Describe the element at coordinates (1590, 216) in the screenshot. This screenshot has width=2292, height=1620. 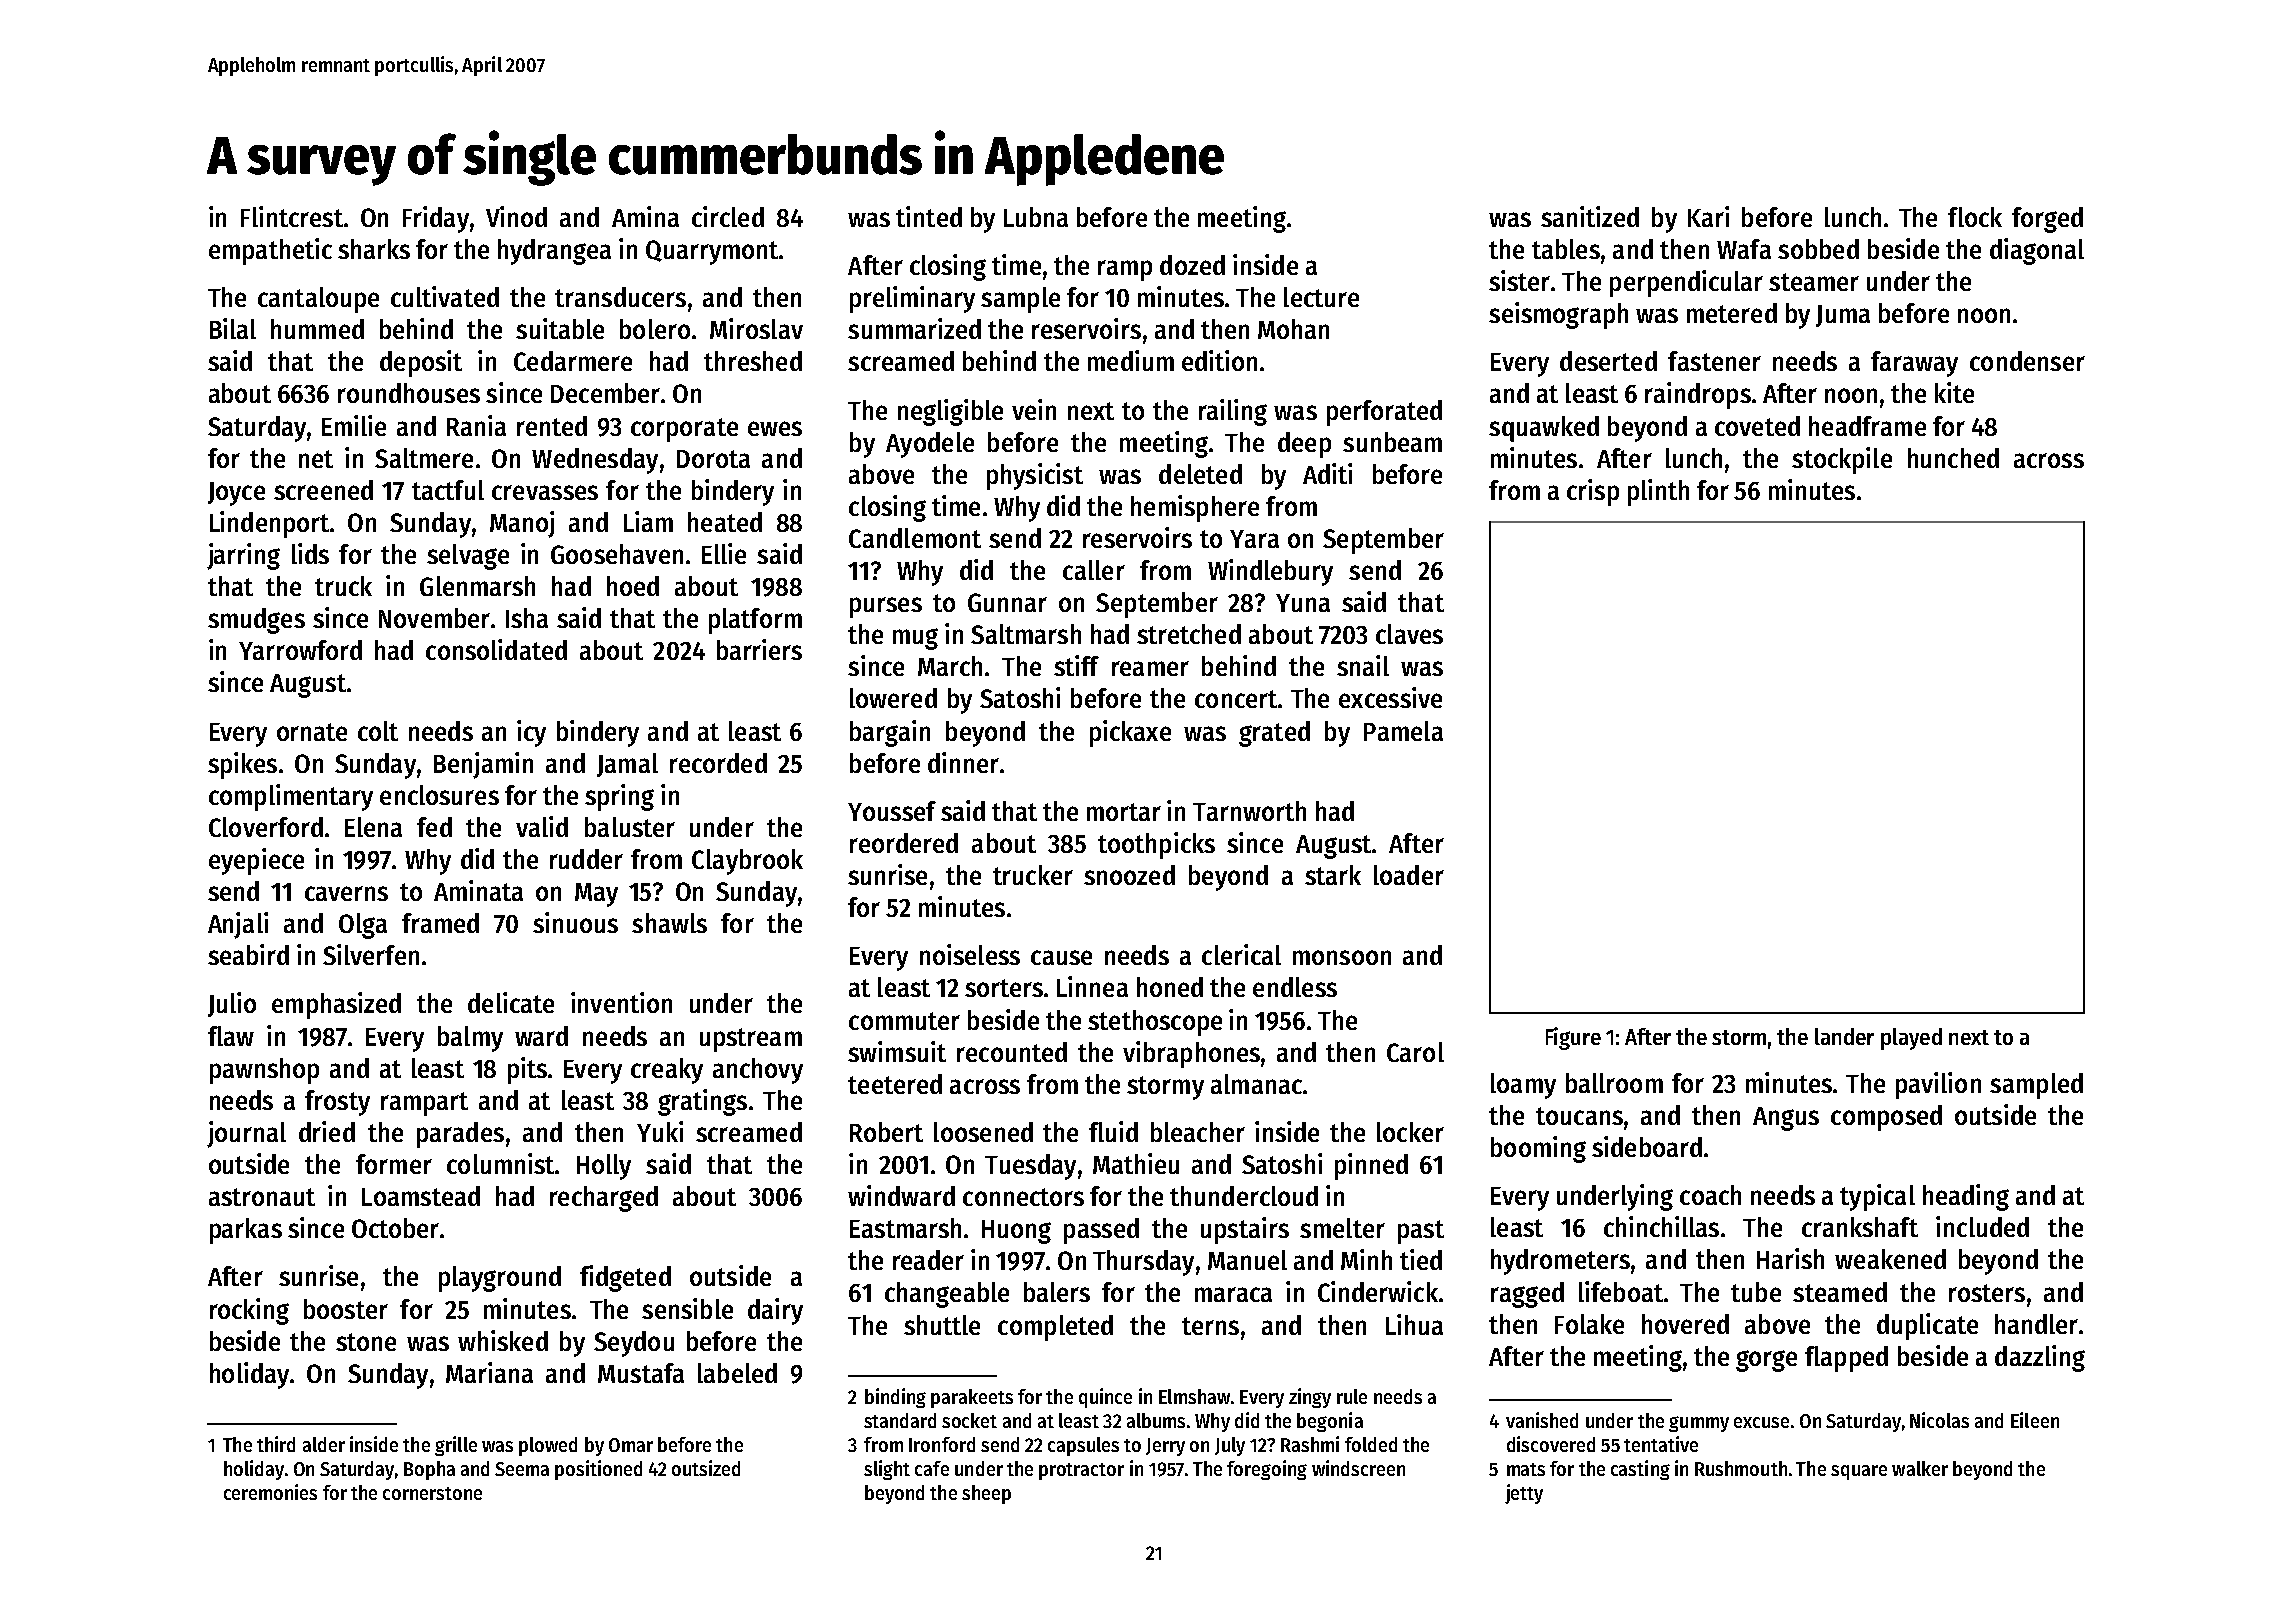
I see `sanitized` at that location.
